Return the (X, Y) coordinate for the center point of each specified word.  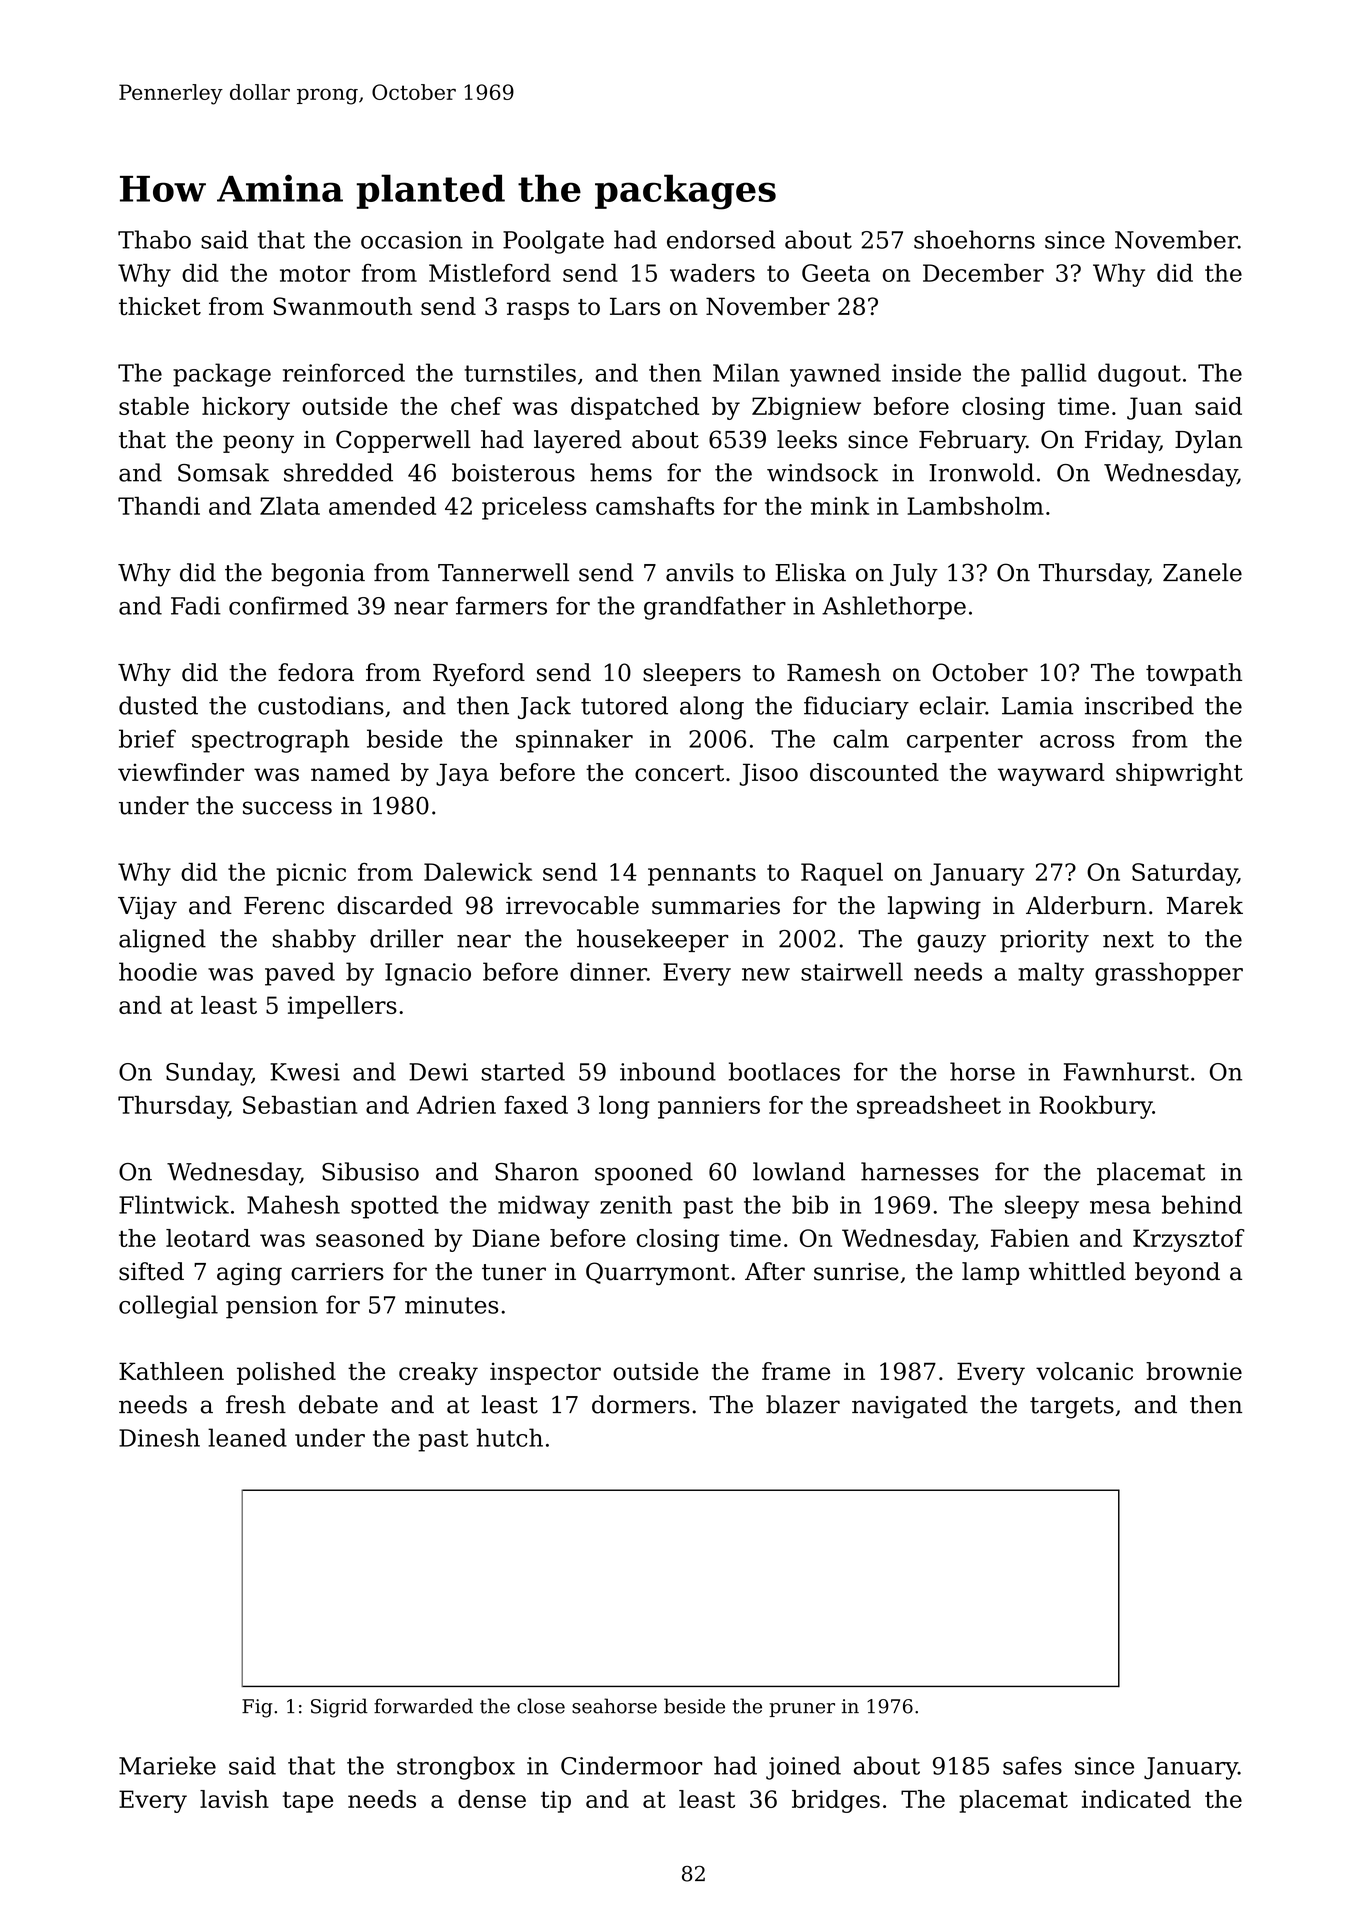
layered (578, 441)
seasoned (370, 1238)
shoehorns (974, 239)
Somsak (223, 472)
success (287, 808)
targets (1072, 1408)
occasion (412, 240)
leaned (247, 1437)
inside (926, 372)
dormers (641, 1404)
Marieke (167, 1765)
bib (810, 1204)
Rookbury (1095, 1107)
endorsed (721, 239)
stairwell (852, 971)
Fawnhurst (1126, 1071)
